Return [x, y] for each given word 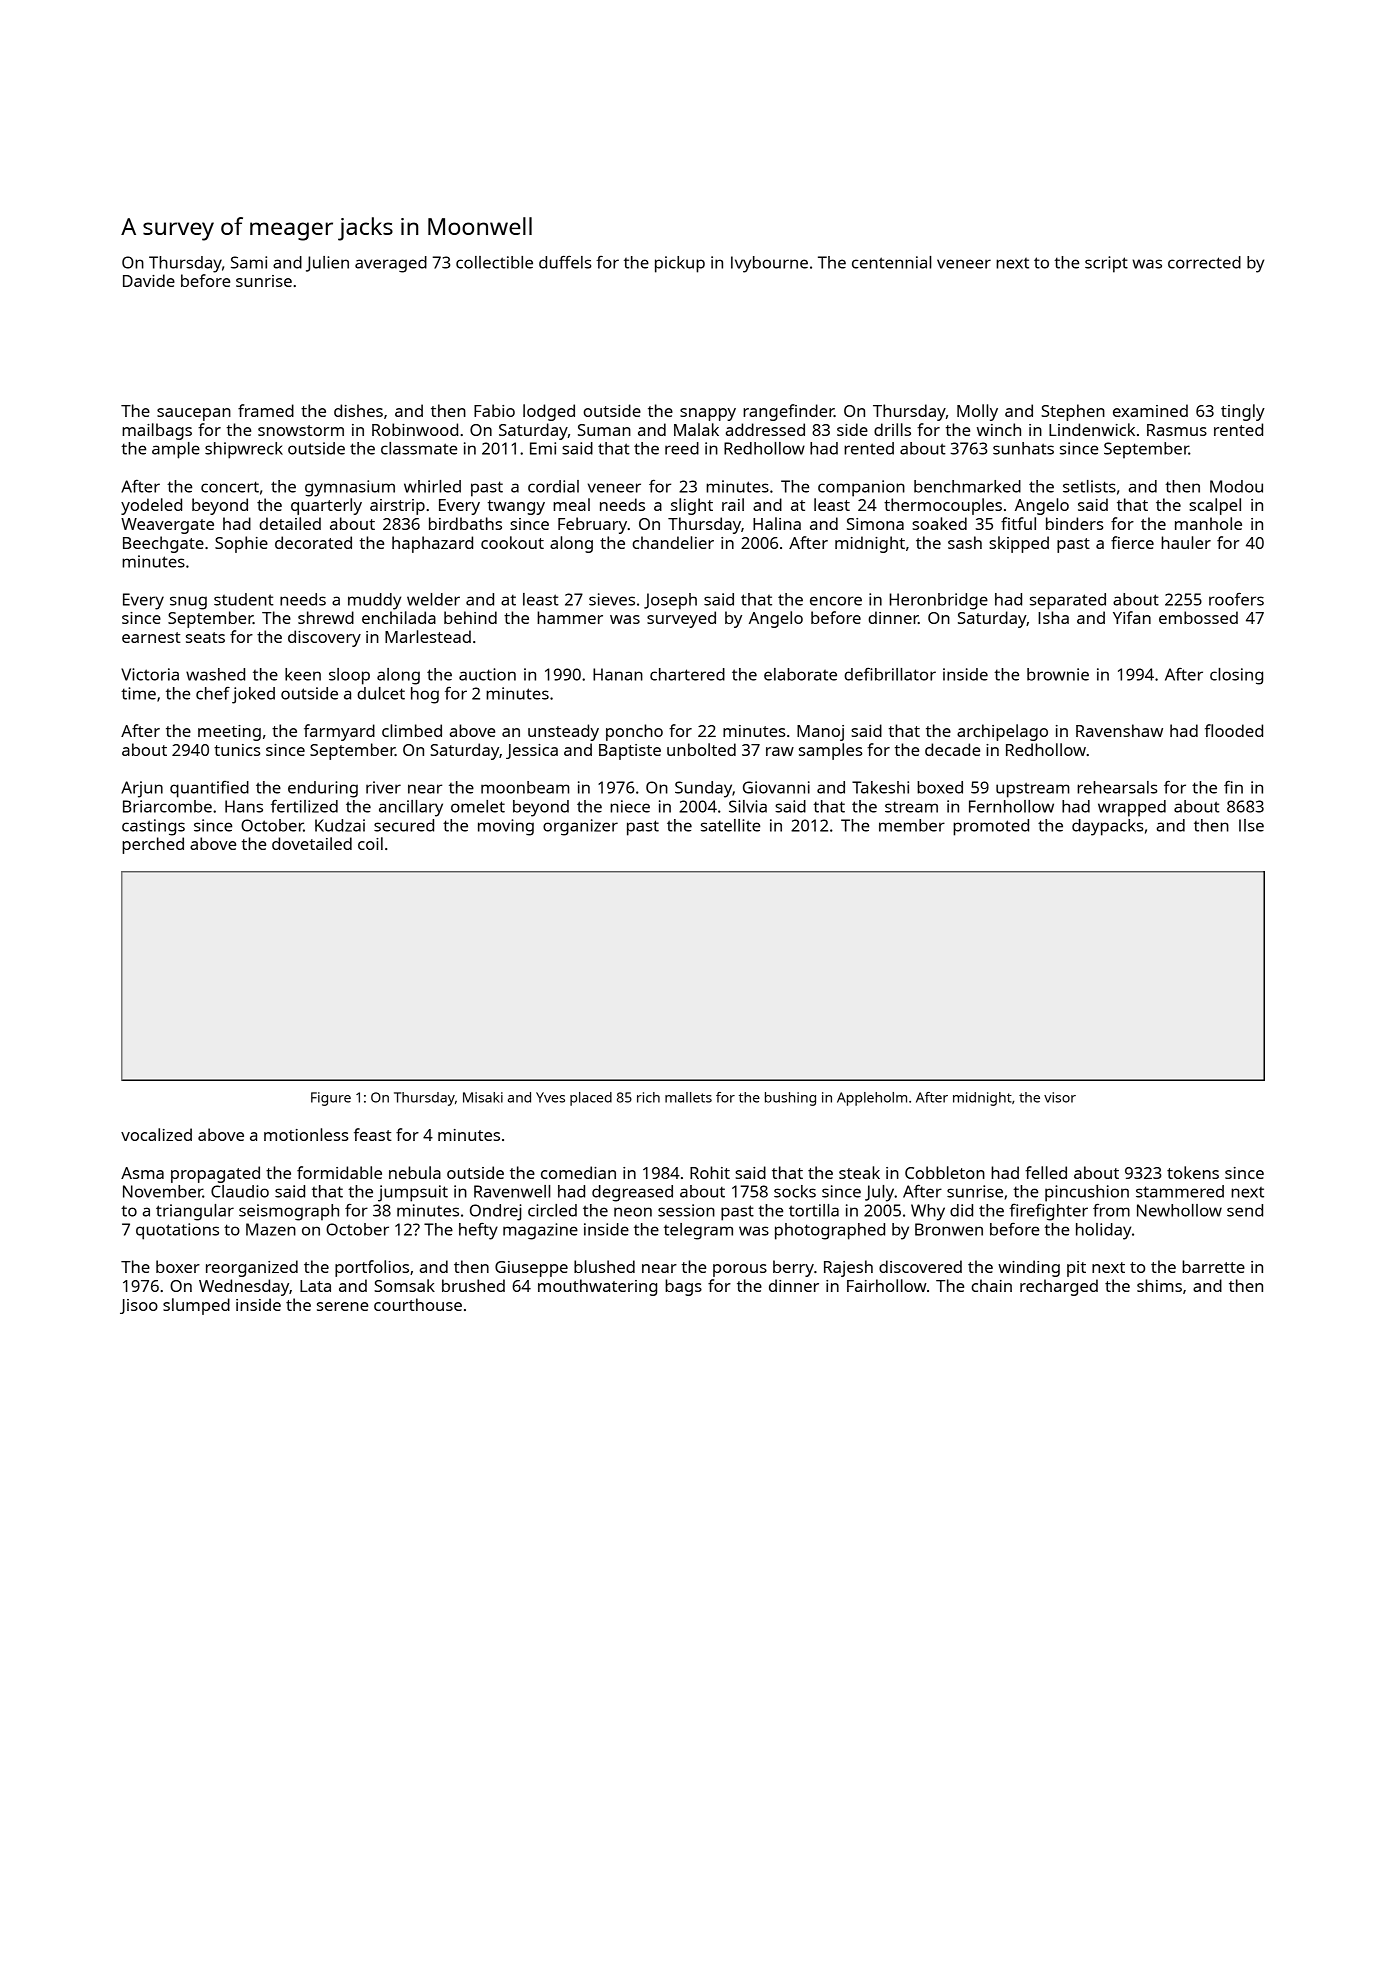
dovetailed [312, 843]
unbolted [701, 749]
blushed [604, 1266]
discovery [324, 638]
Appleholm [872, 1099]
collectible [494, 262]
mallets [688, 1097]
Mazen [271, 1229]
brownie [1058, 674]
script [1106, 264]
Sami [249, 262]
